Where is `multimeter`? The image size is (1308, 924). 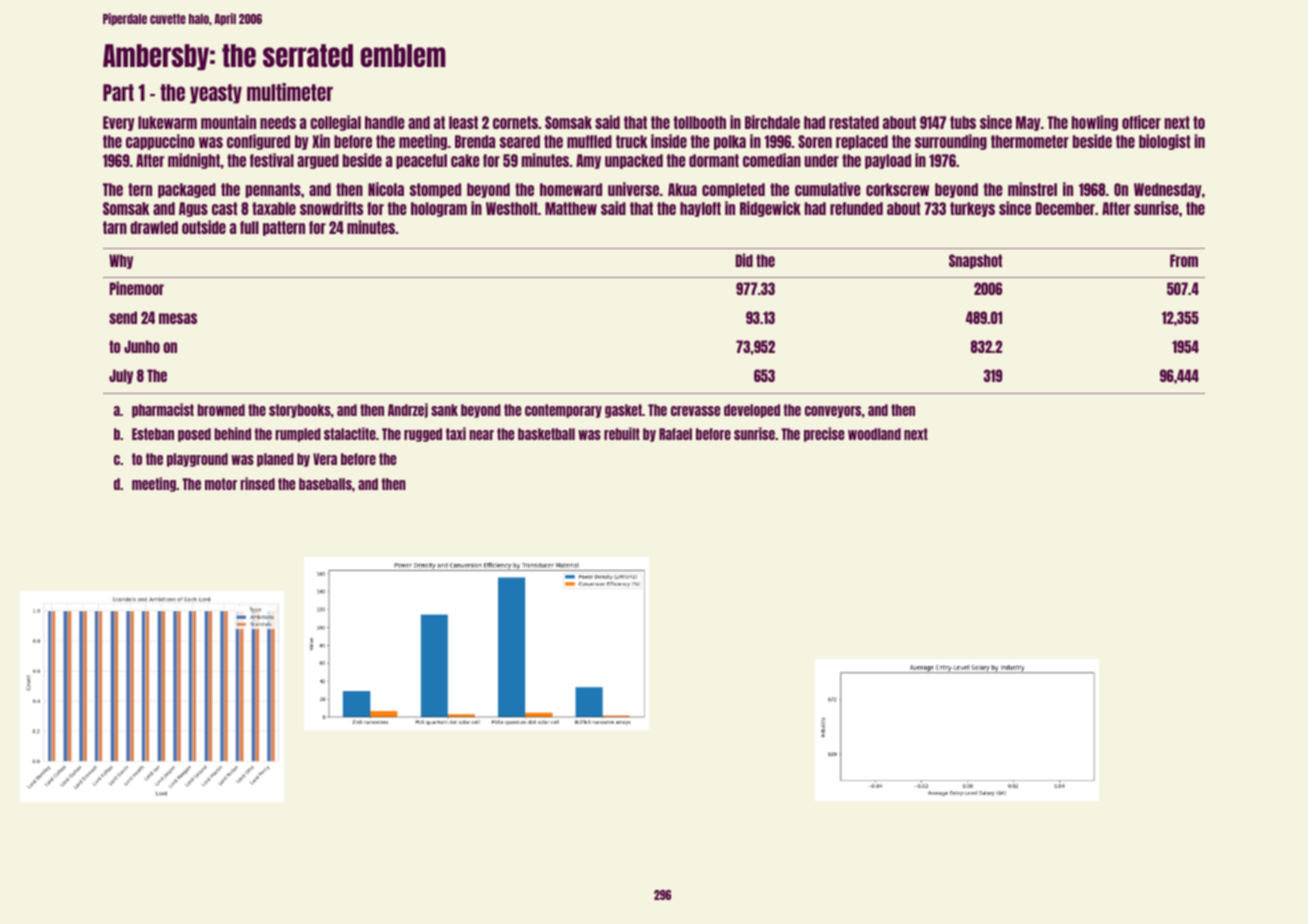 multimeter is located at coordinates (290, 92).
